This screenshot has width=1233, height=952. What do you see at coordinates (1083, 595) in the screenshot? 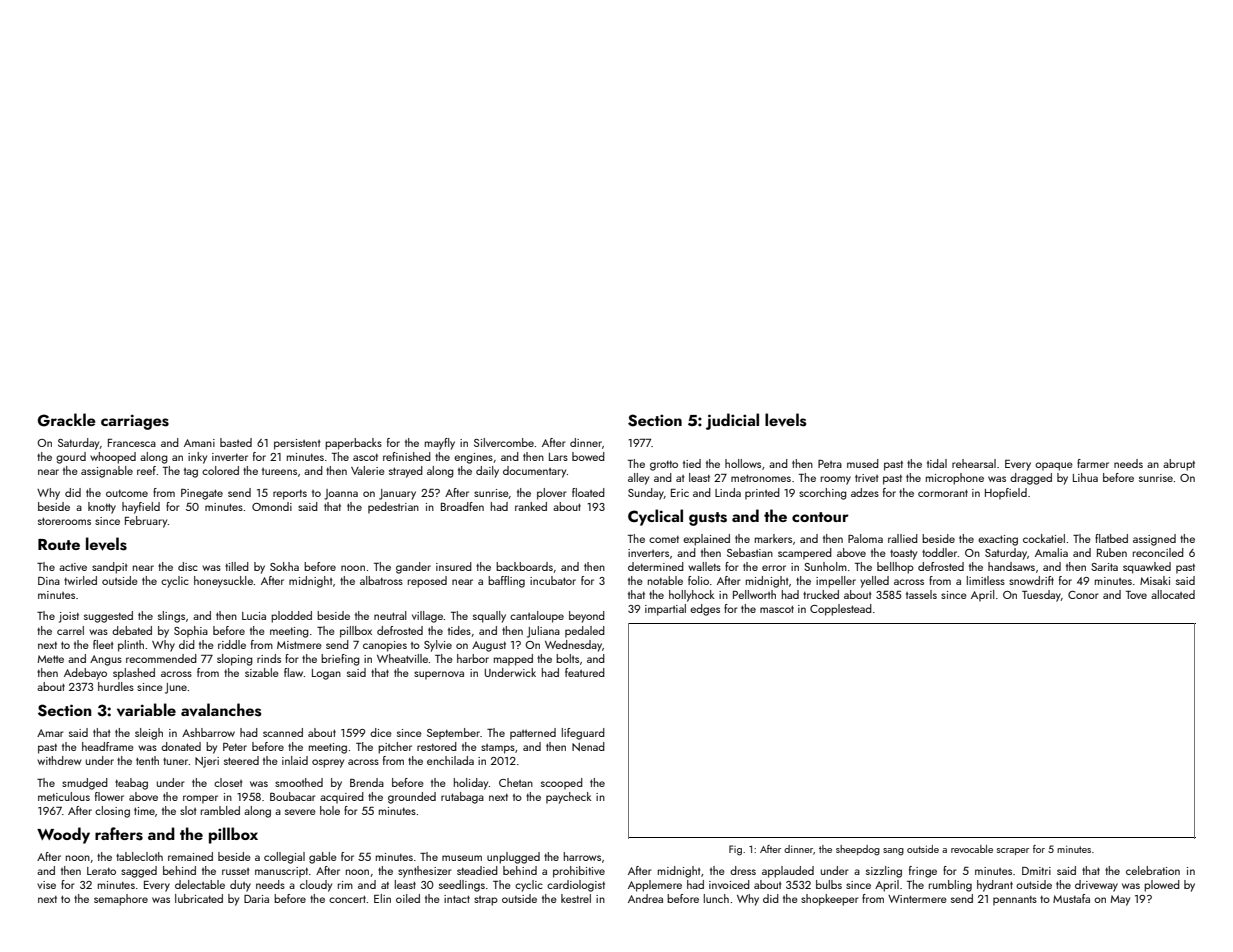
I see `Conor` at bounding box center [1083, 595].
